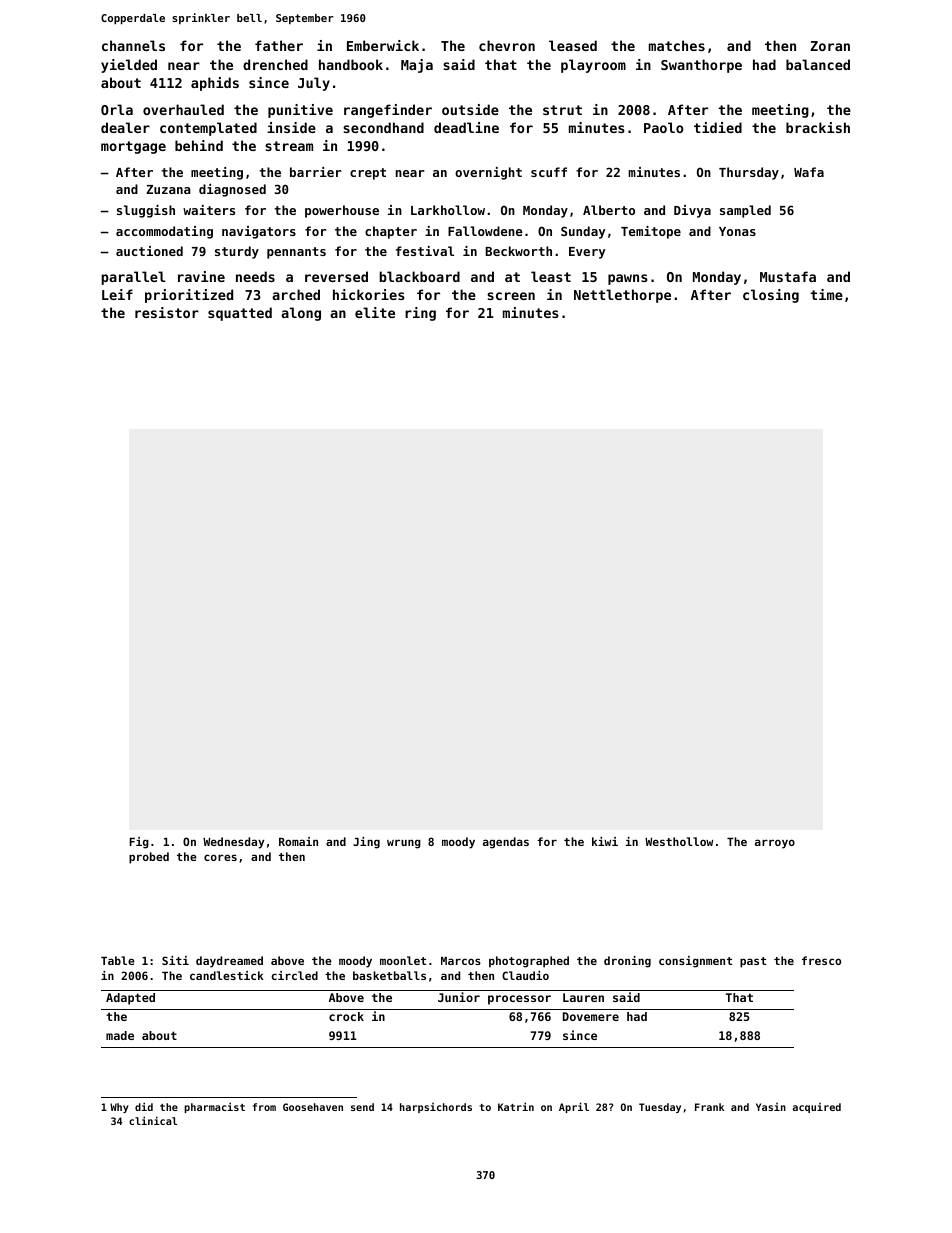  I want to click on stream, so click(289, 146).
